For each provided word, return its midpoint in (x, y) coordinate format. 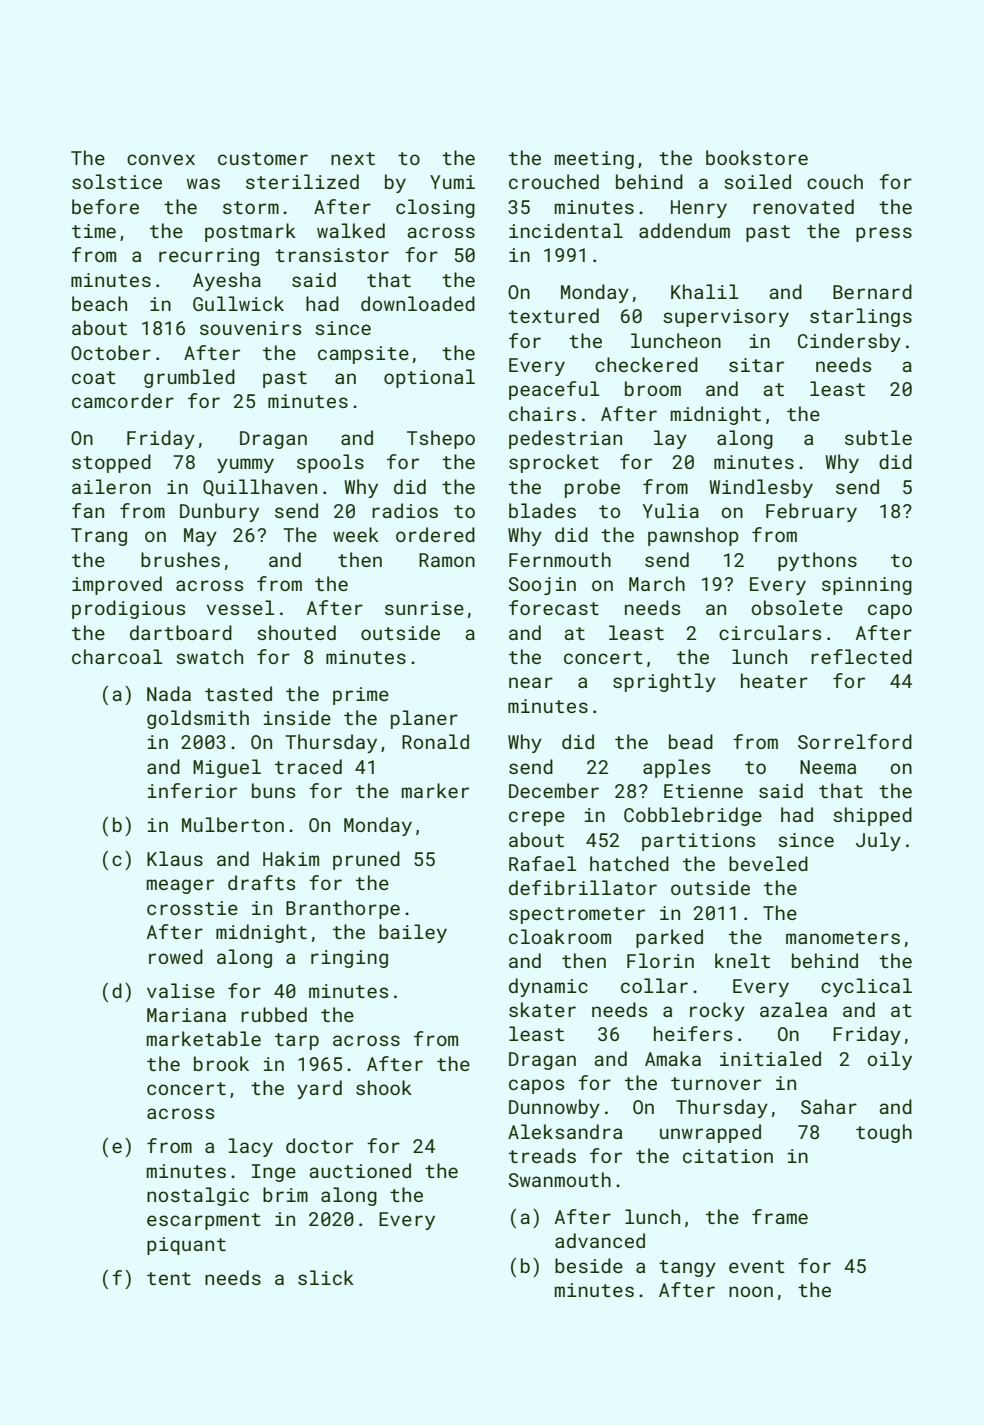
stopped (111, 463)
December (554, 790)
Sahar (829, 1106)
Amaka (673, 1058)
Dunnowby (554, 1108)
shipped (872, 816)
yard (319, 1089)
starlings (861, 317)
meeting (594, 160)
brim (285, 1194)
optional (429, 378)
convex (161, 159)
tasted (238, 693)
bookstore (757, 157)
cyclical (866, 987)
